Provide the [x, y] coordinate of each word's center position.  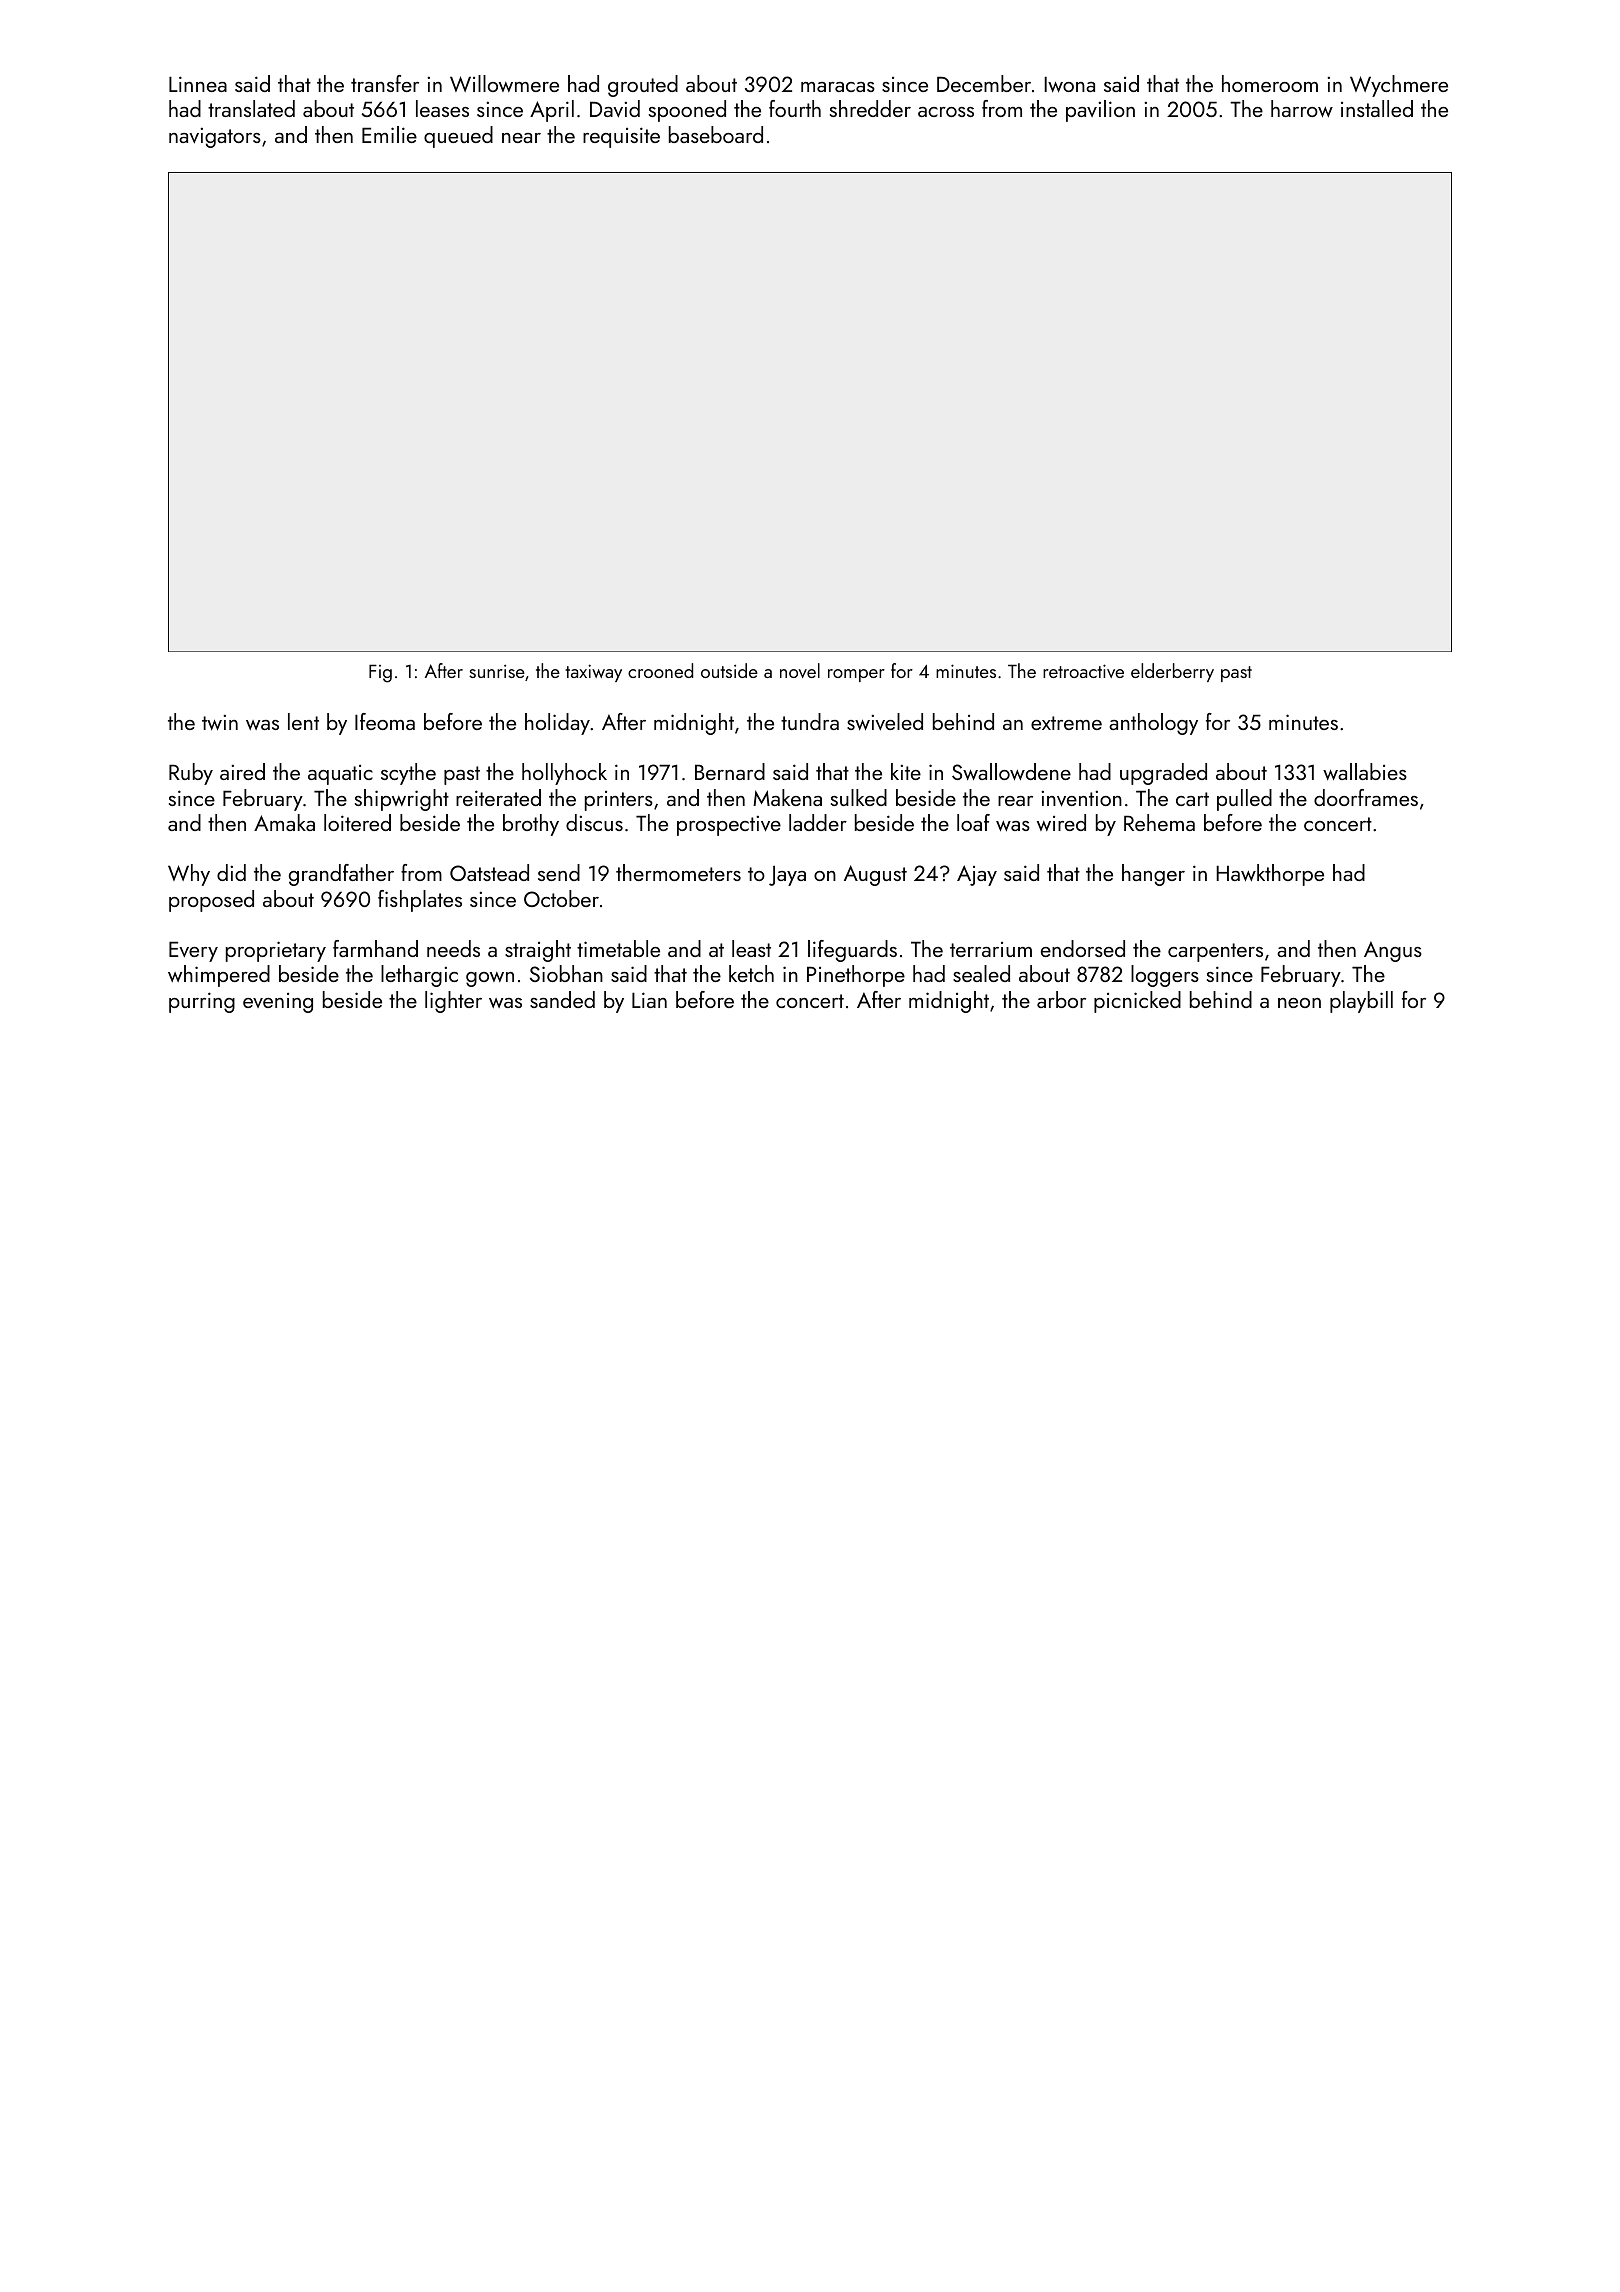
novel [800, 670]
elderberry [1172, 672]
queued [458, 137]
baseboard [716, 134]
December [984, 83]
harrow [1302, 108]
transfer [385, 83]
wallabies [1365, 771]
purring [202, 1002]
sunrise [497, 671]
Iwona [1069, 84]
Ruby [191, 774]
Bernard [730, 771]
